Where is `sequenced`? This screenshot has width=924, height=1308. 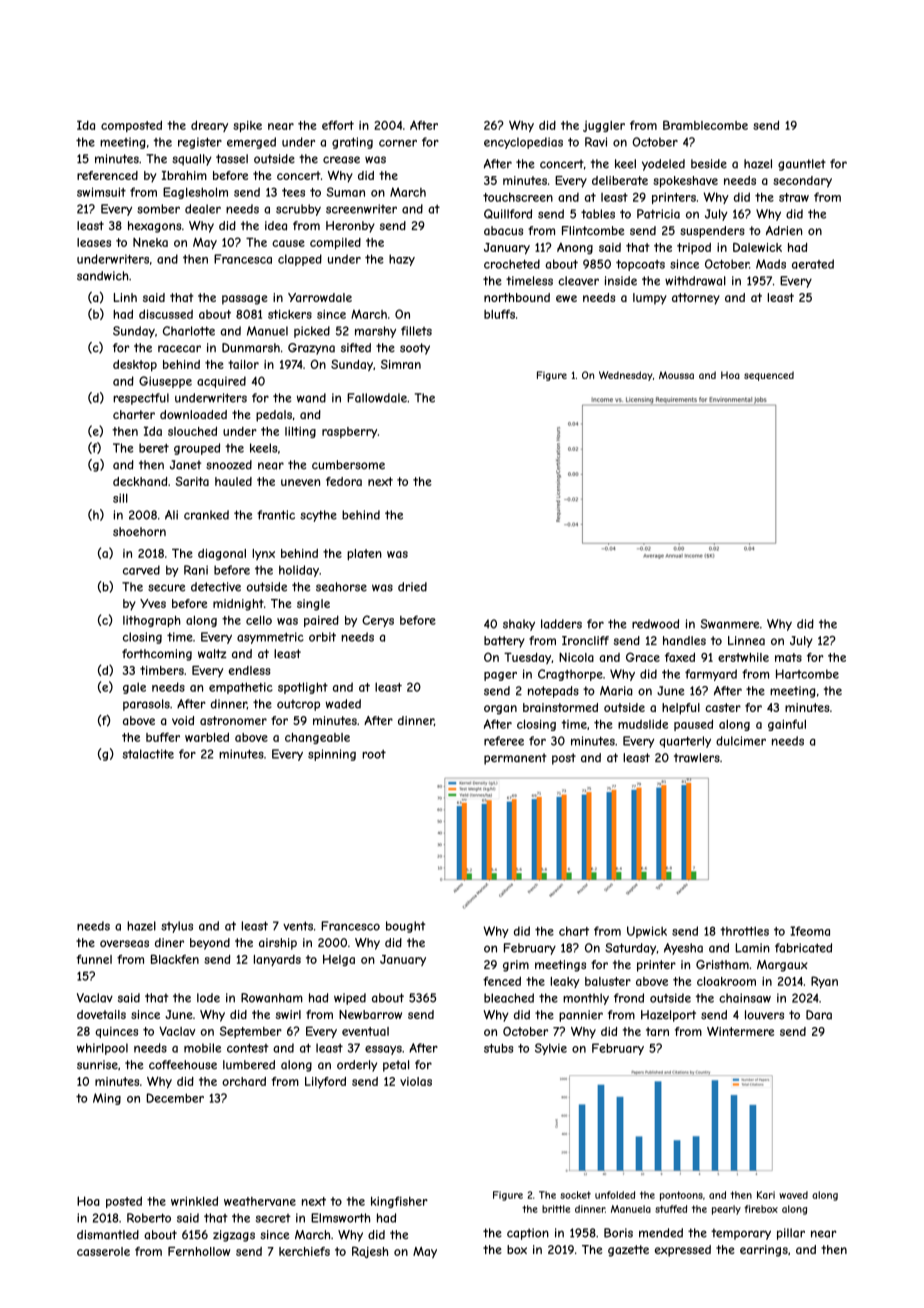 sequenced is located at coordinates (769, 376).
